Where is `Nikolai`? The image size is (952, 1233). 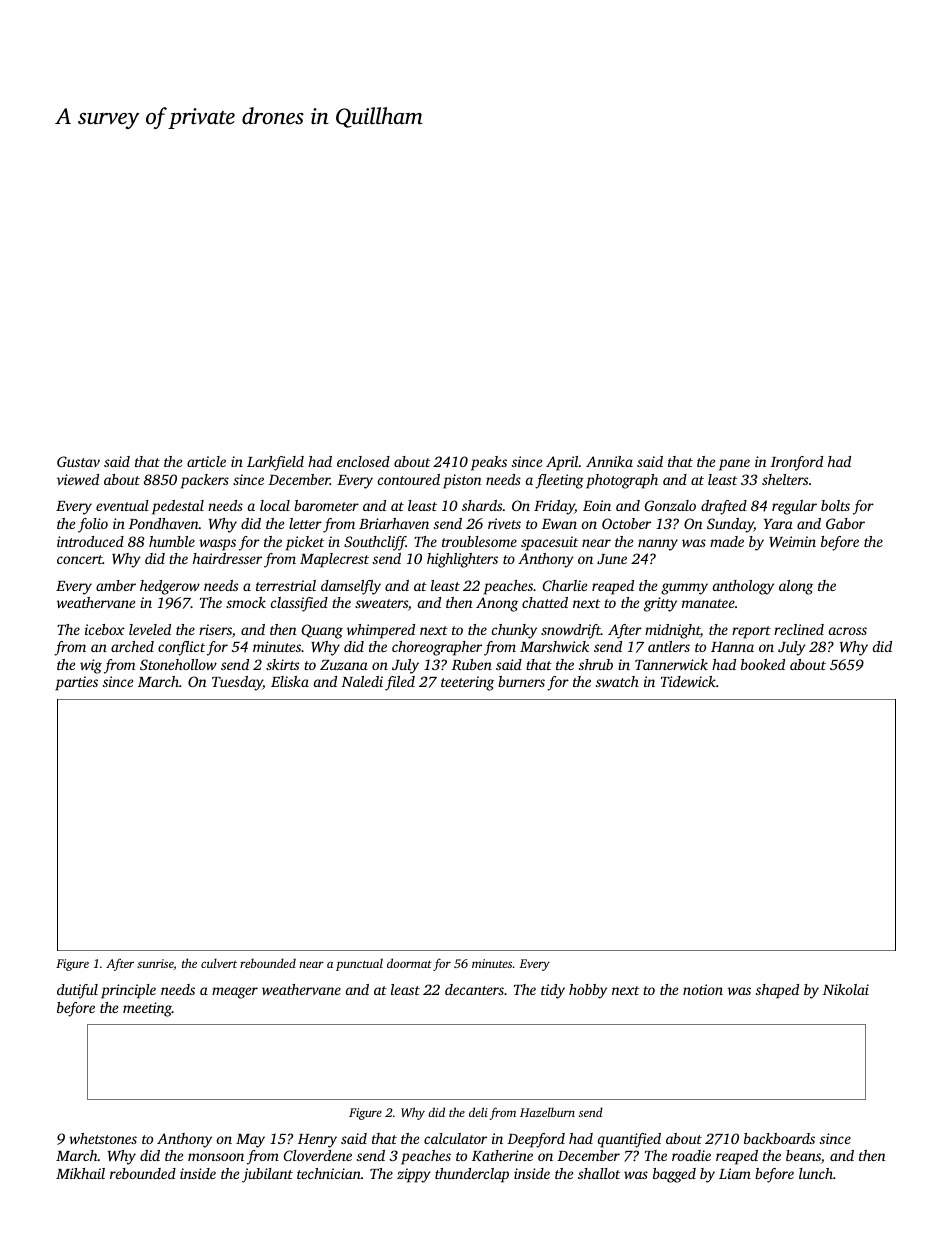
Nikolai is located at coordinates (846, 989).
